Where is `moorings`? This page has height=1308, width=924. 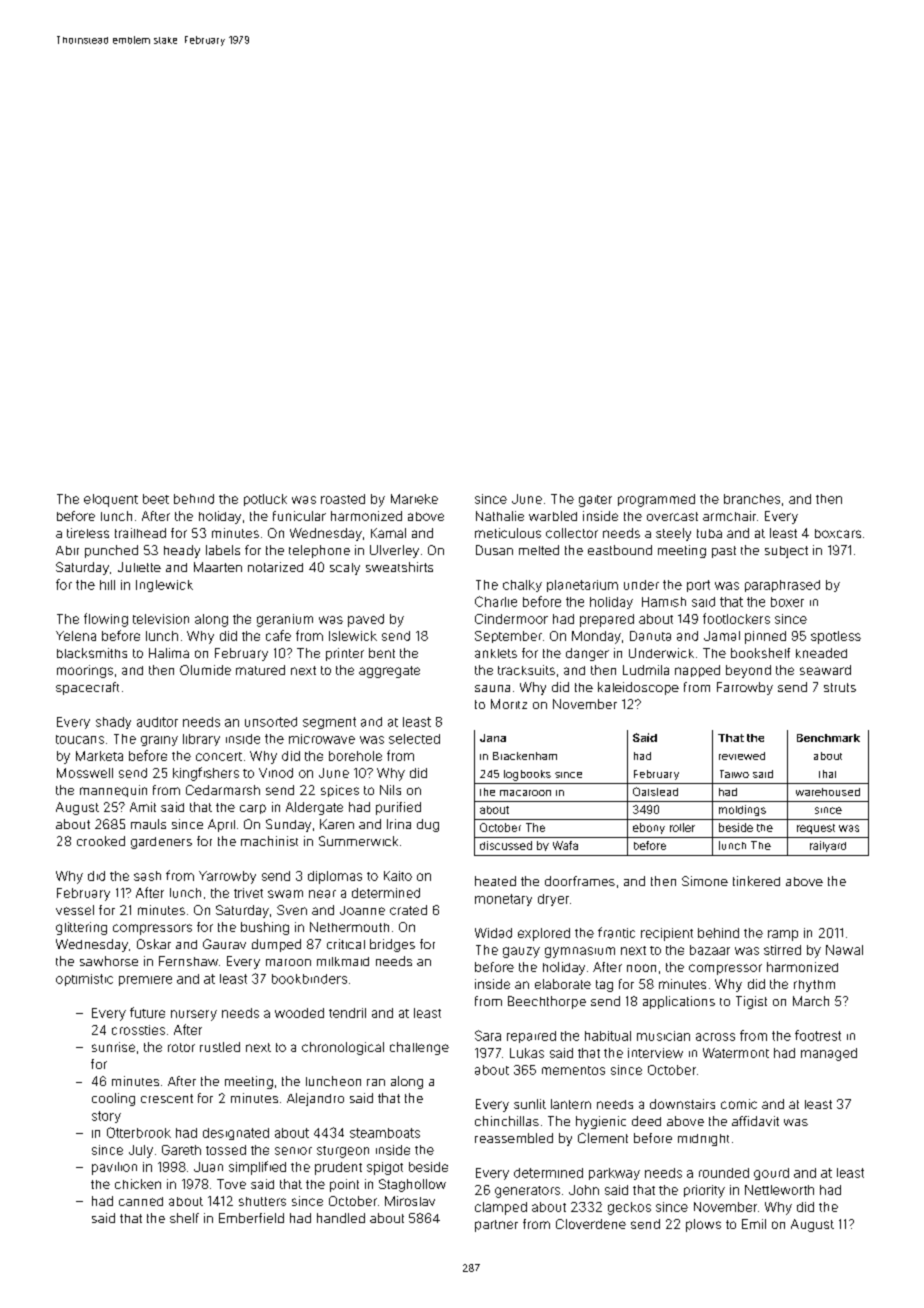 moorings is located at coordinates (85, 671).
